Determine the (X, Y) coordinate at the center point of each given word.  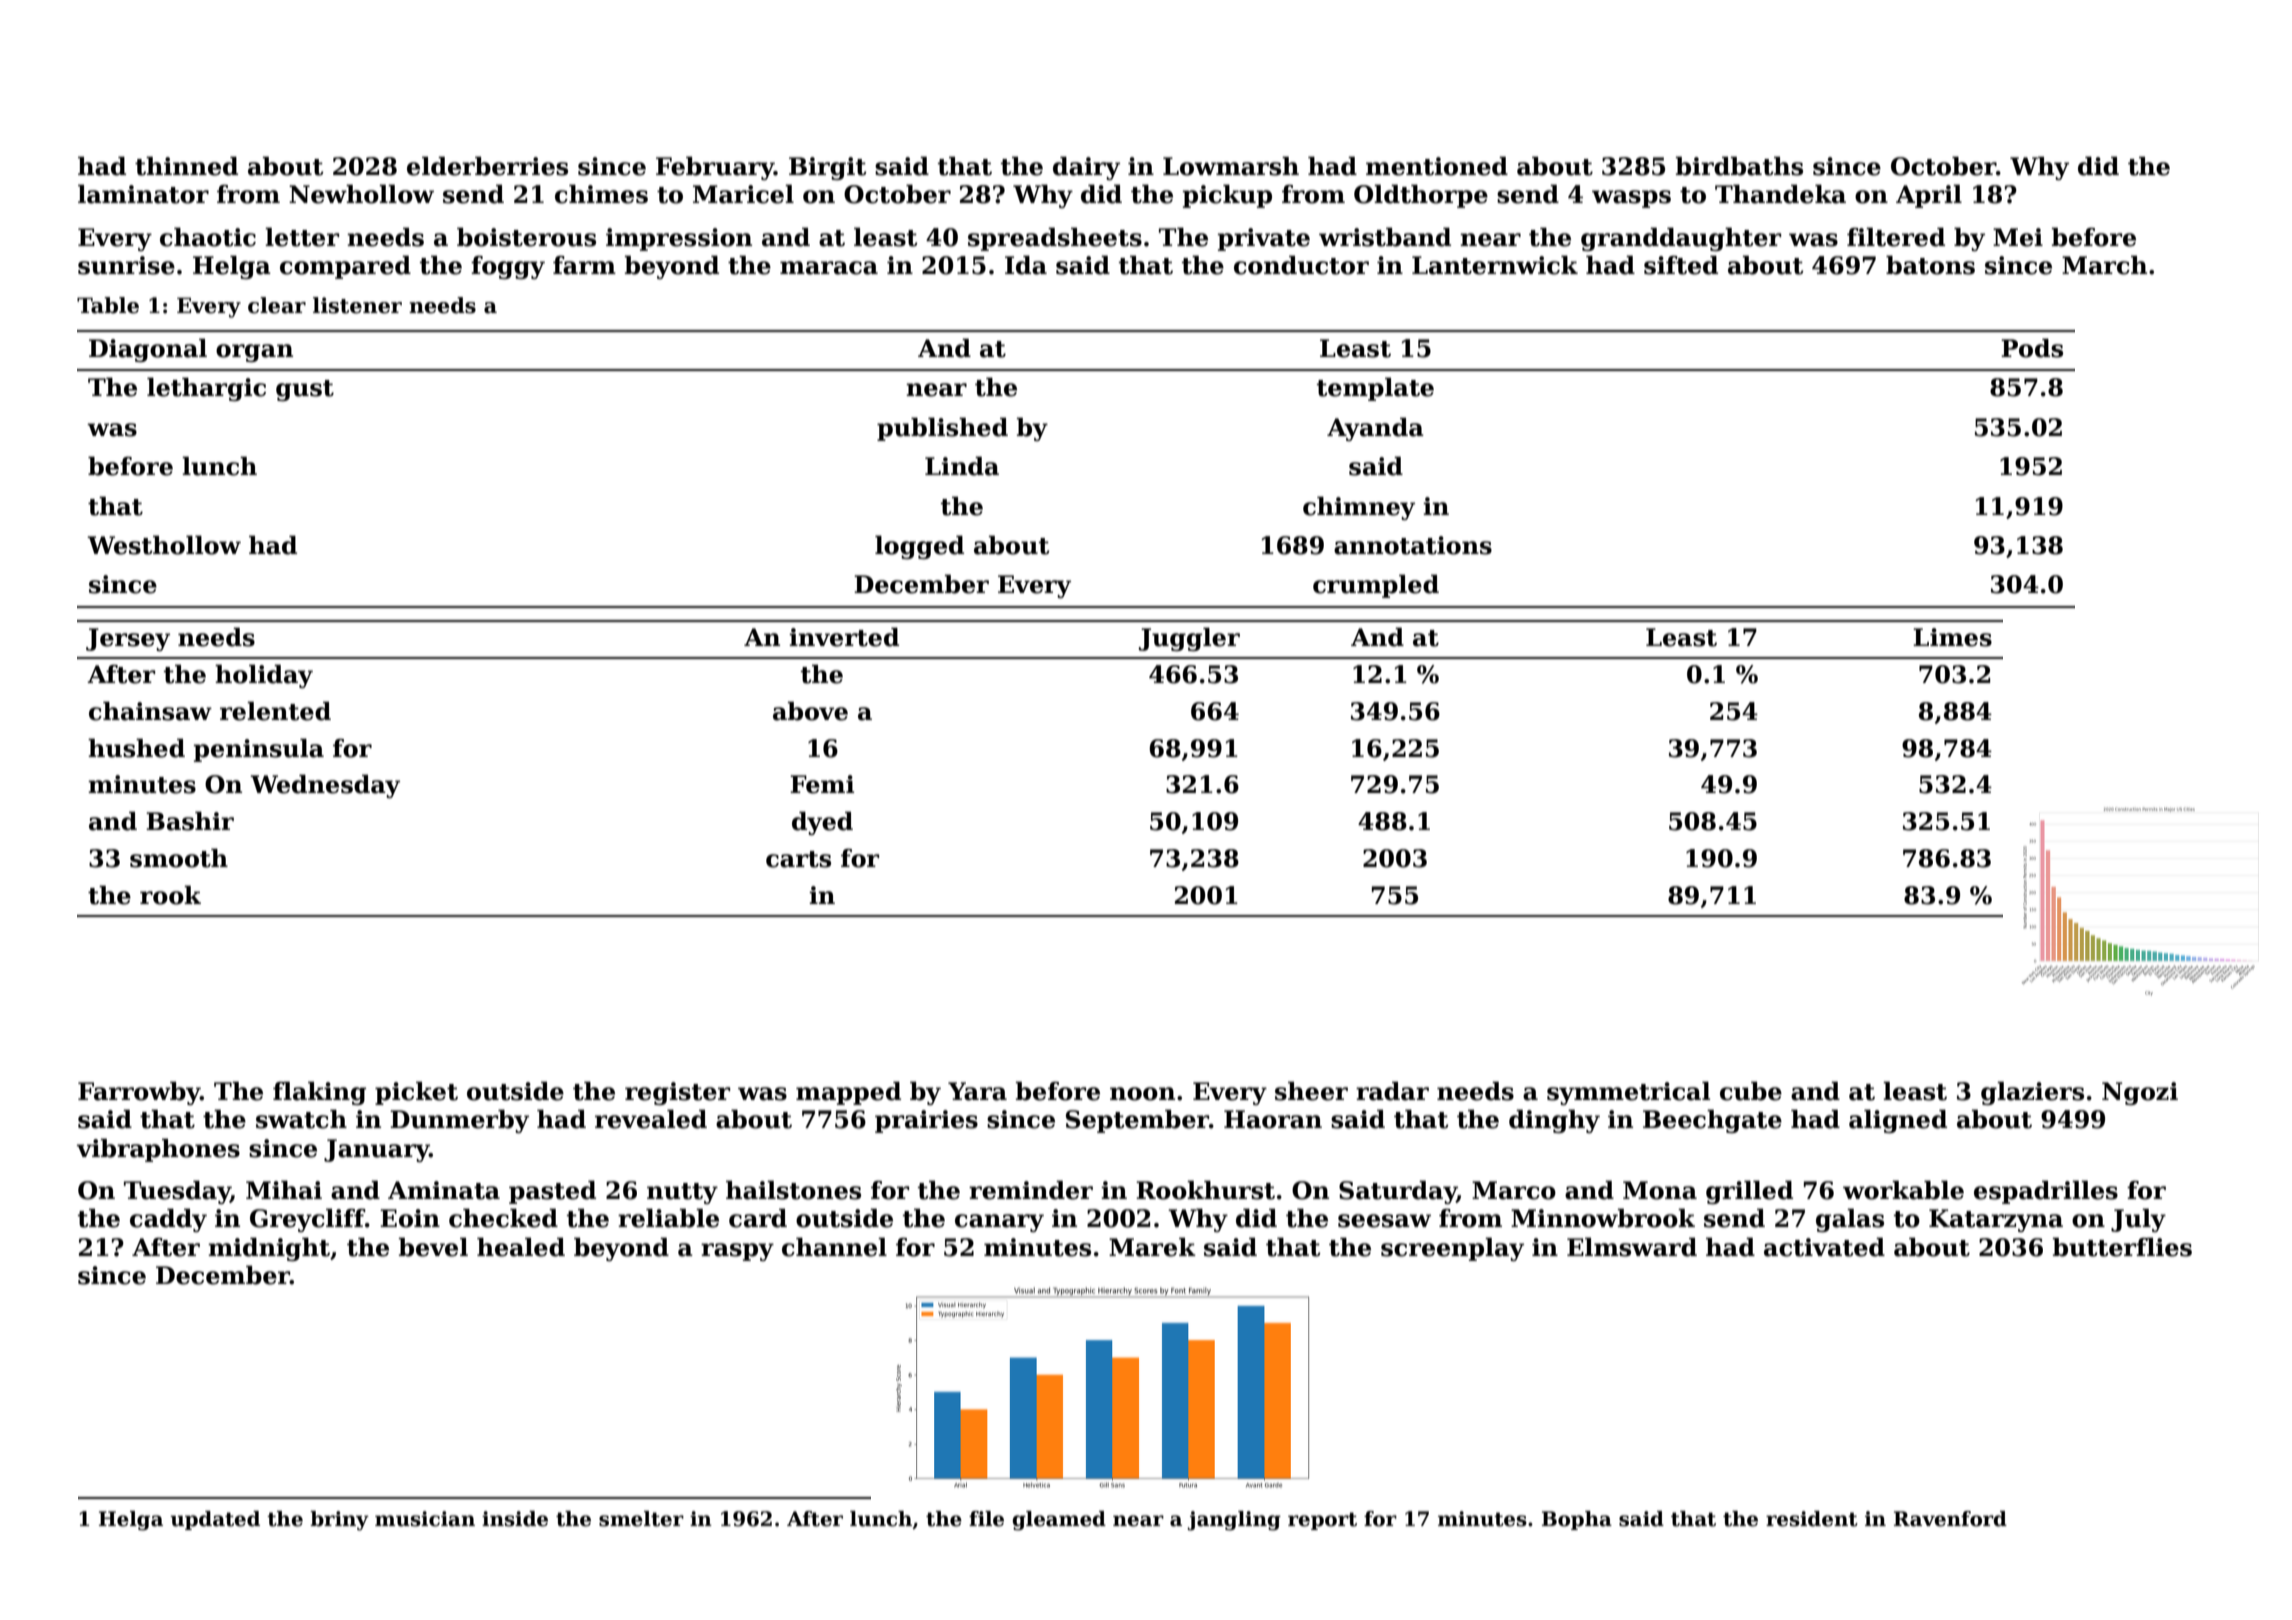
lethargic (206, 389)
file (986, 1519)
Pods (2032, 348)
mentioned (1437, 166)
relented (275, 711)
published (942, 429)
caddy (168, 1220)
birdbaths (1739, 166)
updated (215, 1520)
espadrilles (2046, 1192)
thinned (186, 166)
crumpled (1376, 586)
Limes (1952, 637)
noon (1142, 1094)
